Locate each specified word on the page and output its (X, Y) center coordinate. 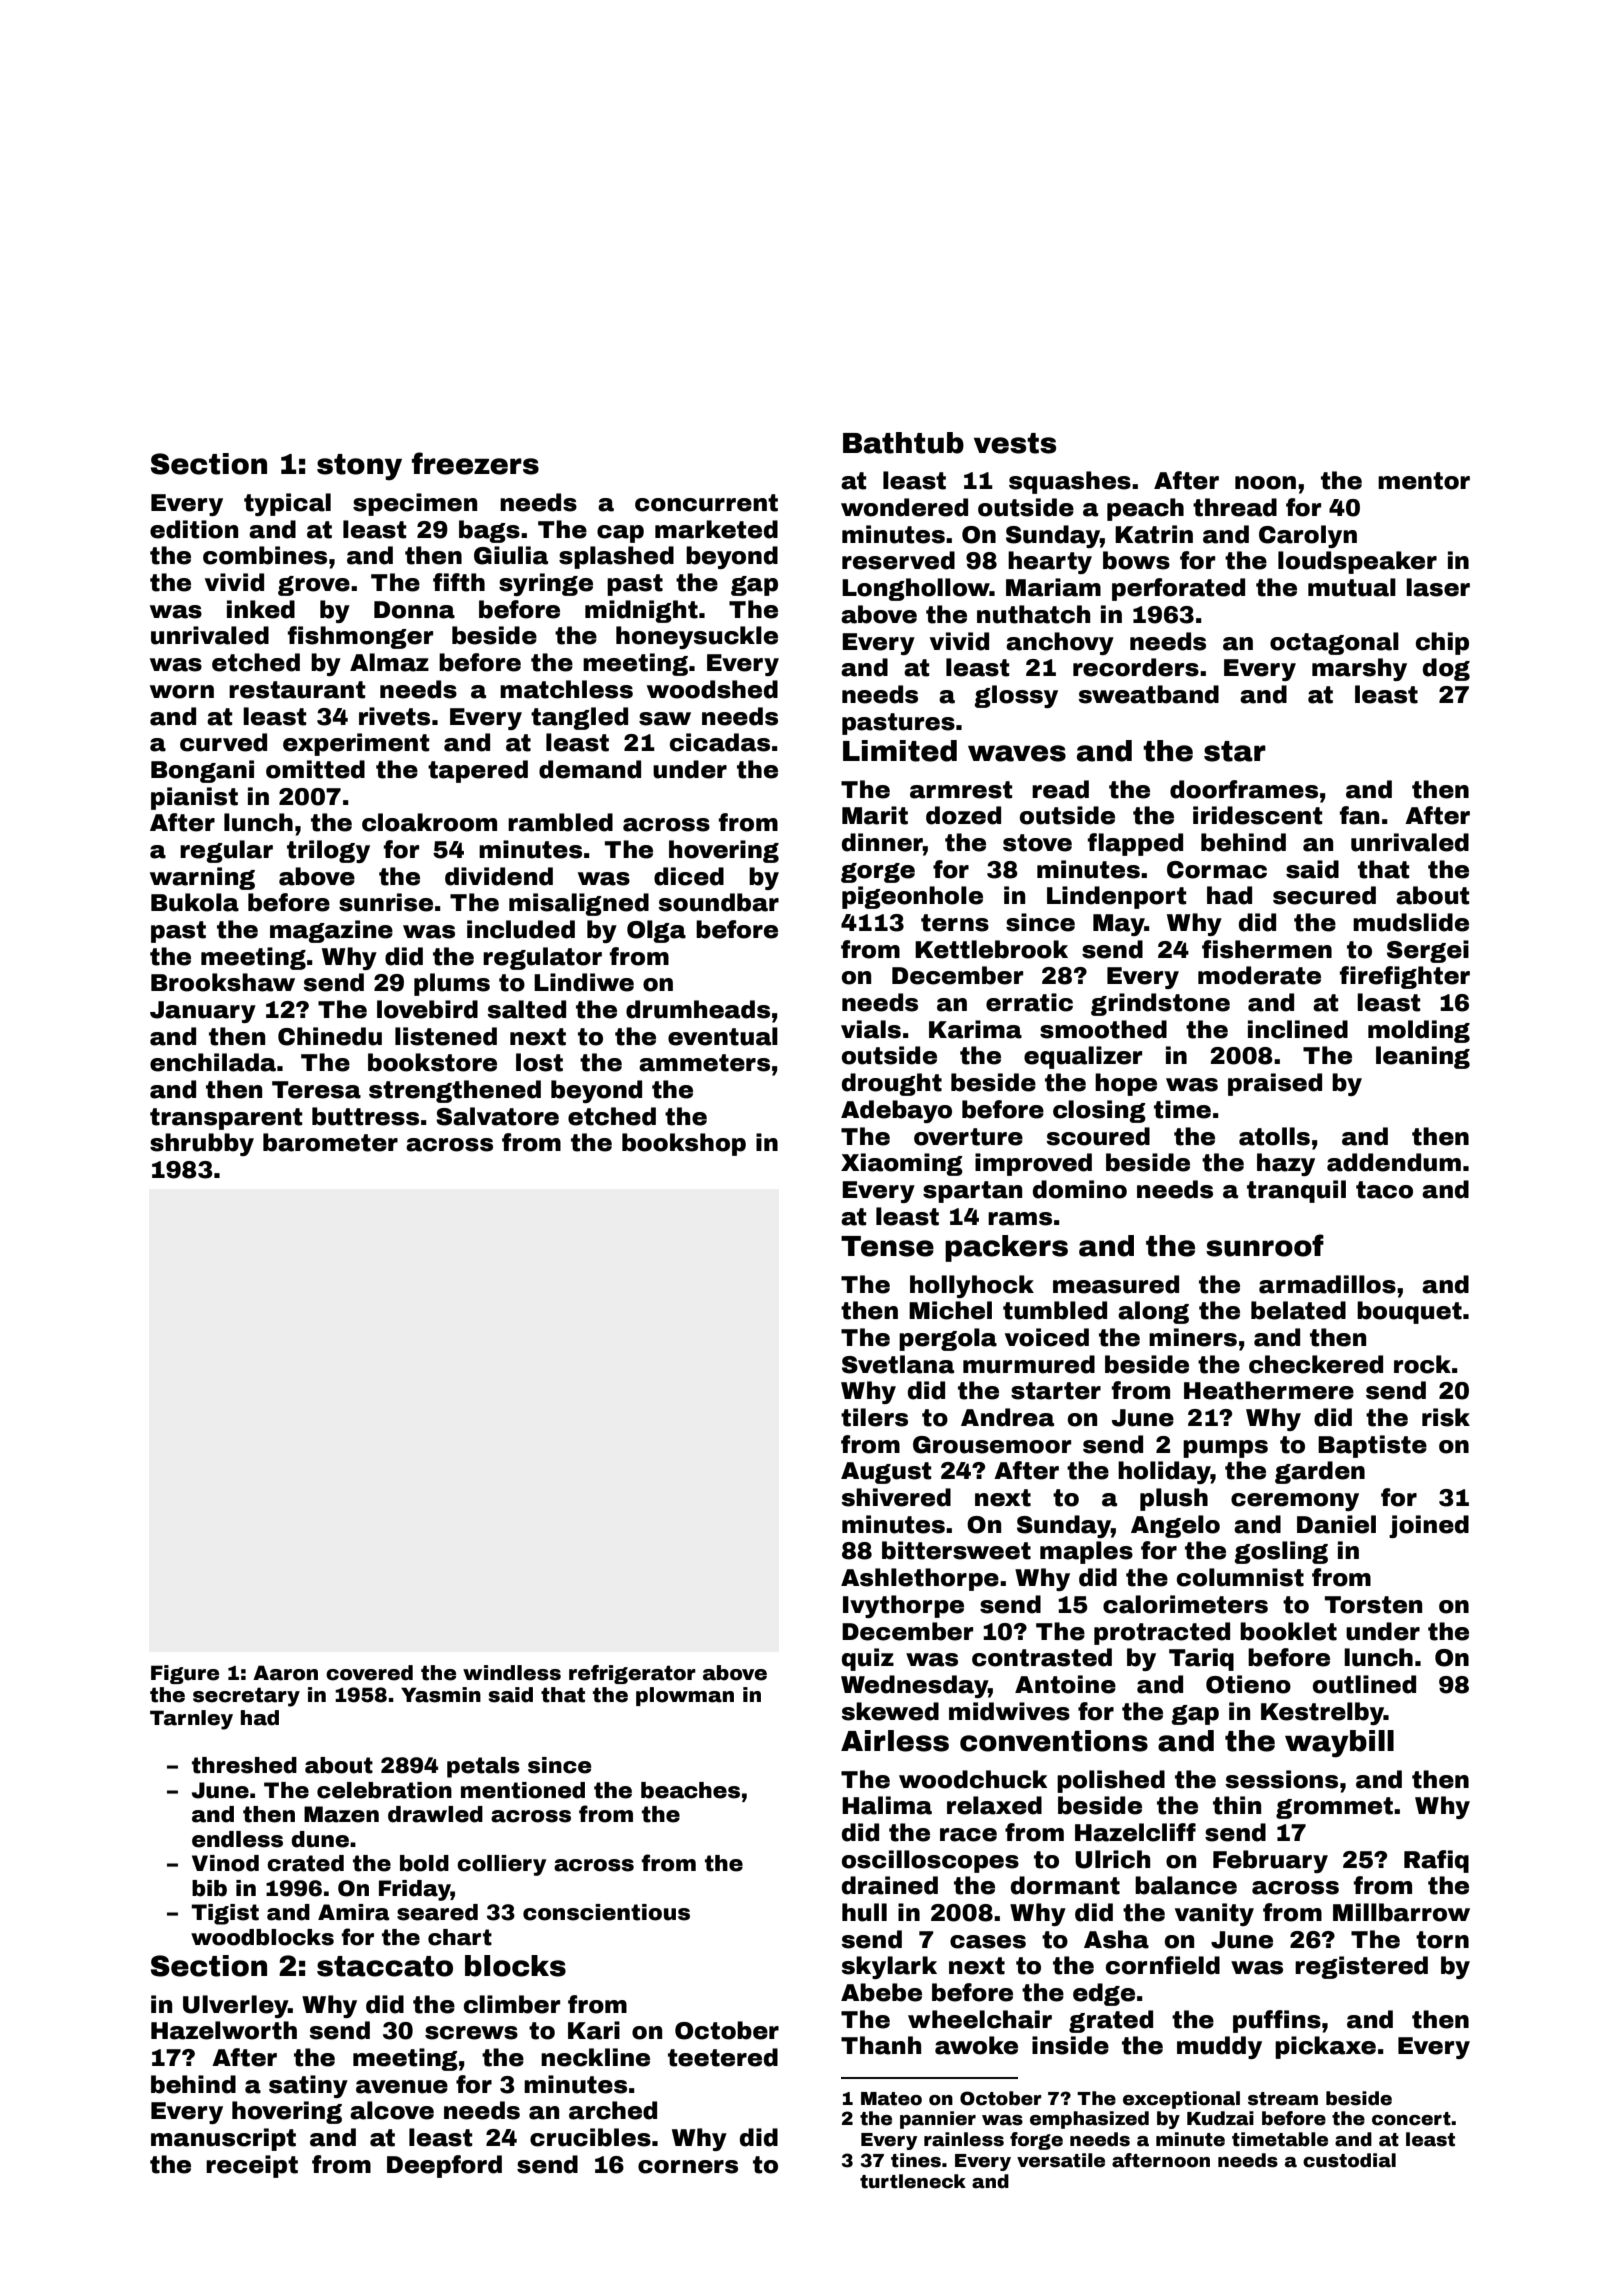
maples (1086, 1552)
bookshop (684, 1144)
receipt (252, 2166)
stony (359, 467)
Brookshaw (223, 982)
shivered (896, 1497)
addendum (1394, 1162)
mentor (1424, 481)
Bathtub (903, 443)
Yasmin (441, 1695)
